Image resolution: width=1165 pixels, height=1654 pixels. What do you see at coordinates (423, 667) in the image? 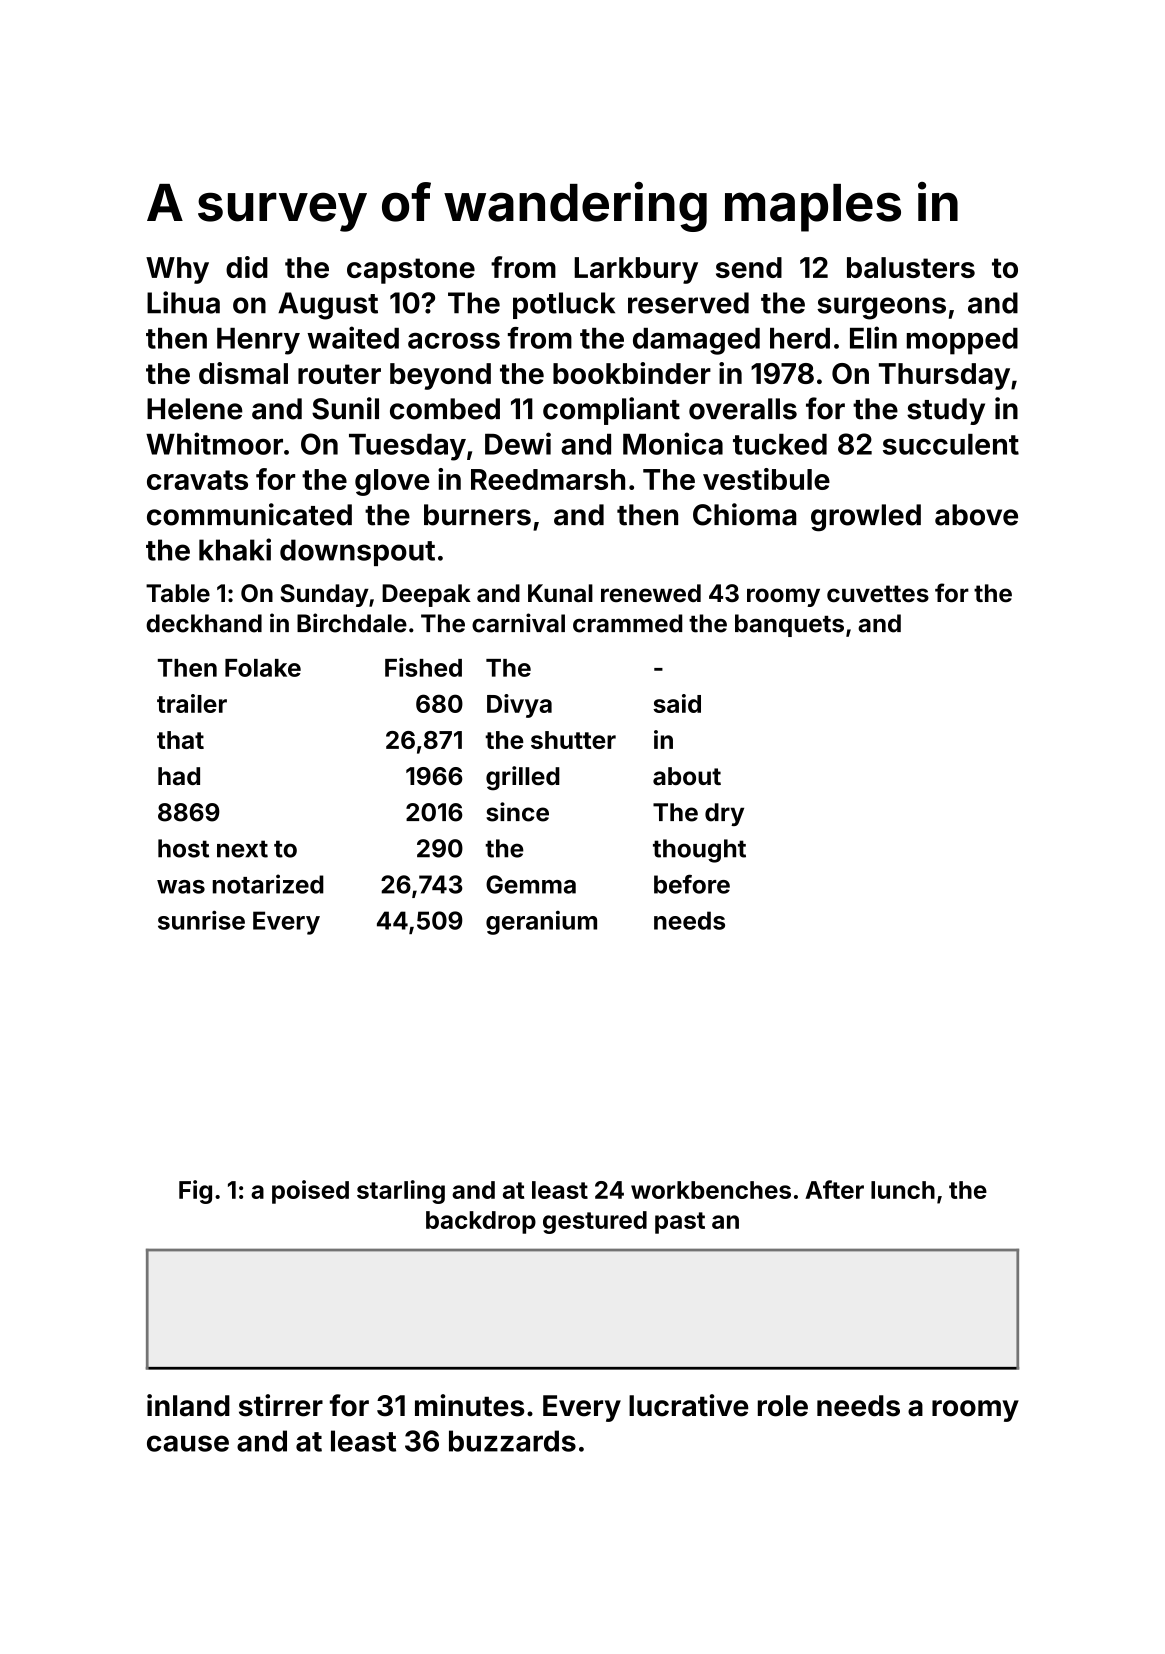
I see `Fished` at bounding box center [423, 667].
